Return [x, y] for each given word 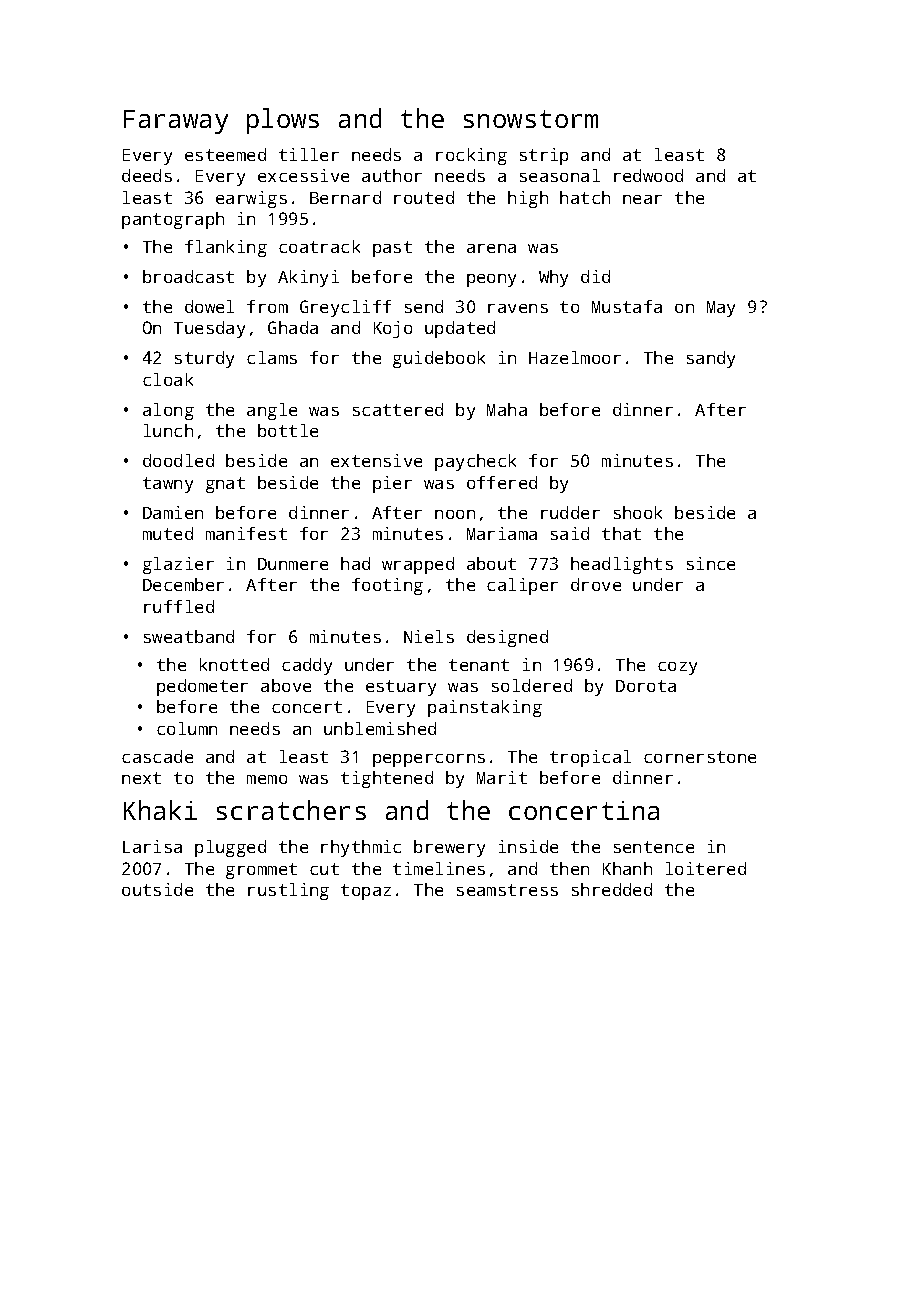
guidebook [439, 359]
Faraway [176, 122]
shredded [612, 889]
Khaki [160, 810]
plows [283, 121]
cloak [168, 379]
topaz [366, 892]
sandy [711, 359]
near [642, 199]
